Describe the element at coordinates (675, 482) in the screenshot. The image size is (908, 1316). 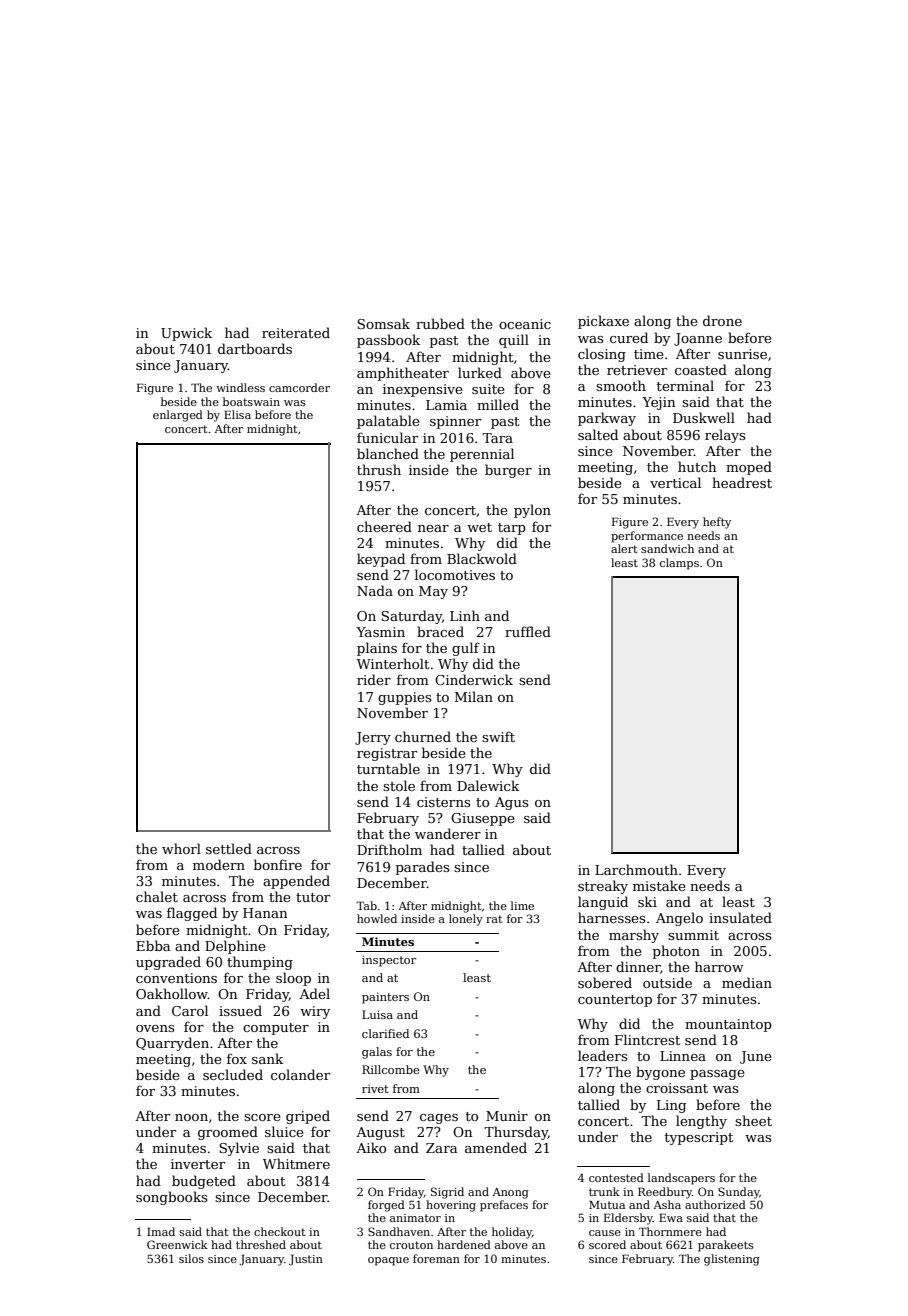
I see `vertical` at that location.
